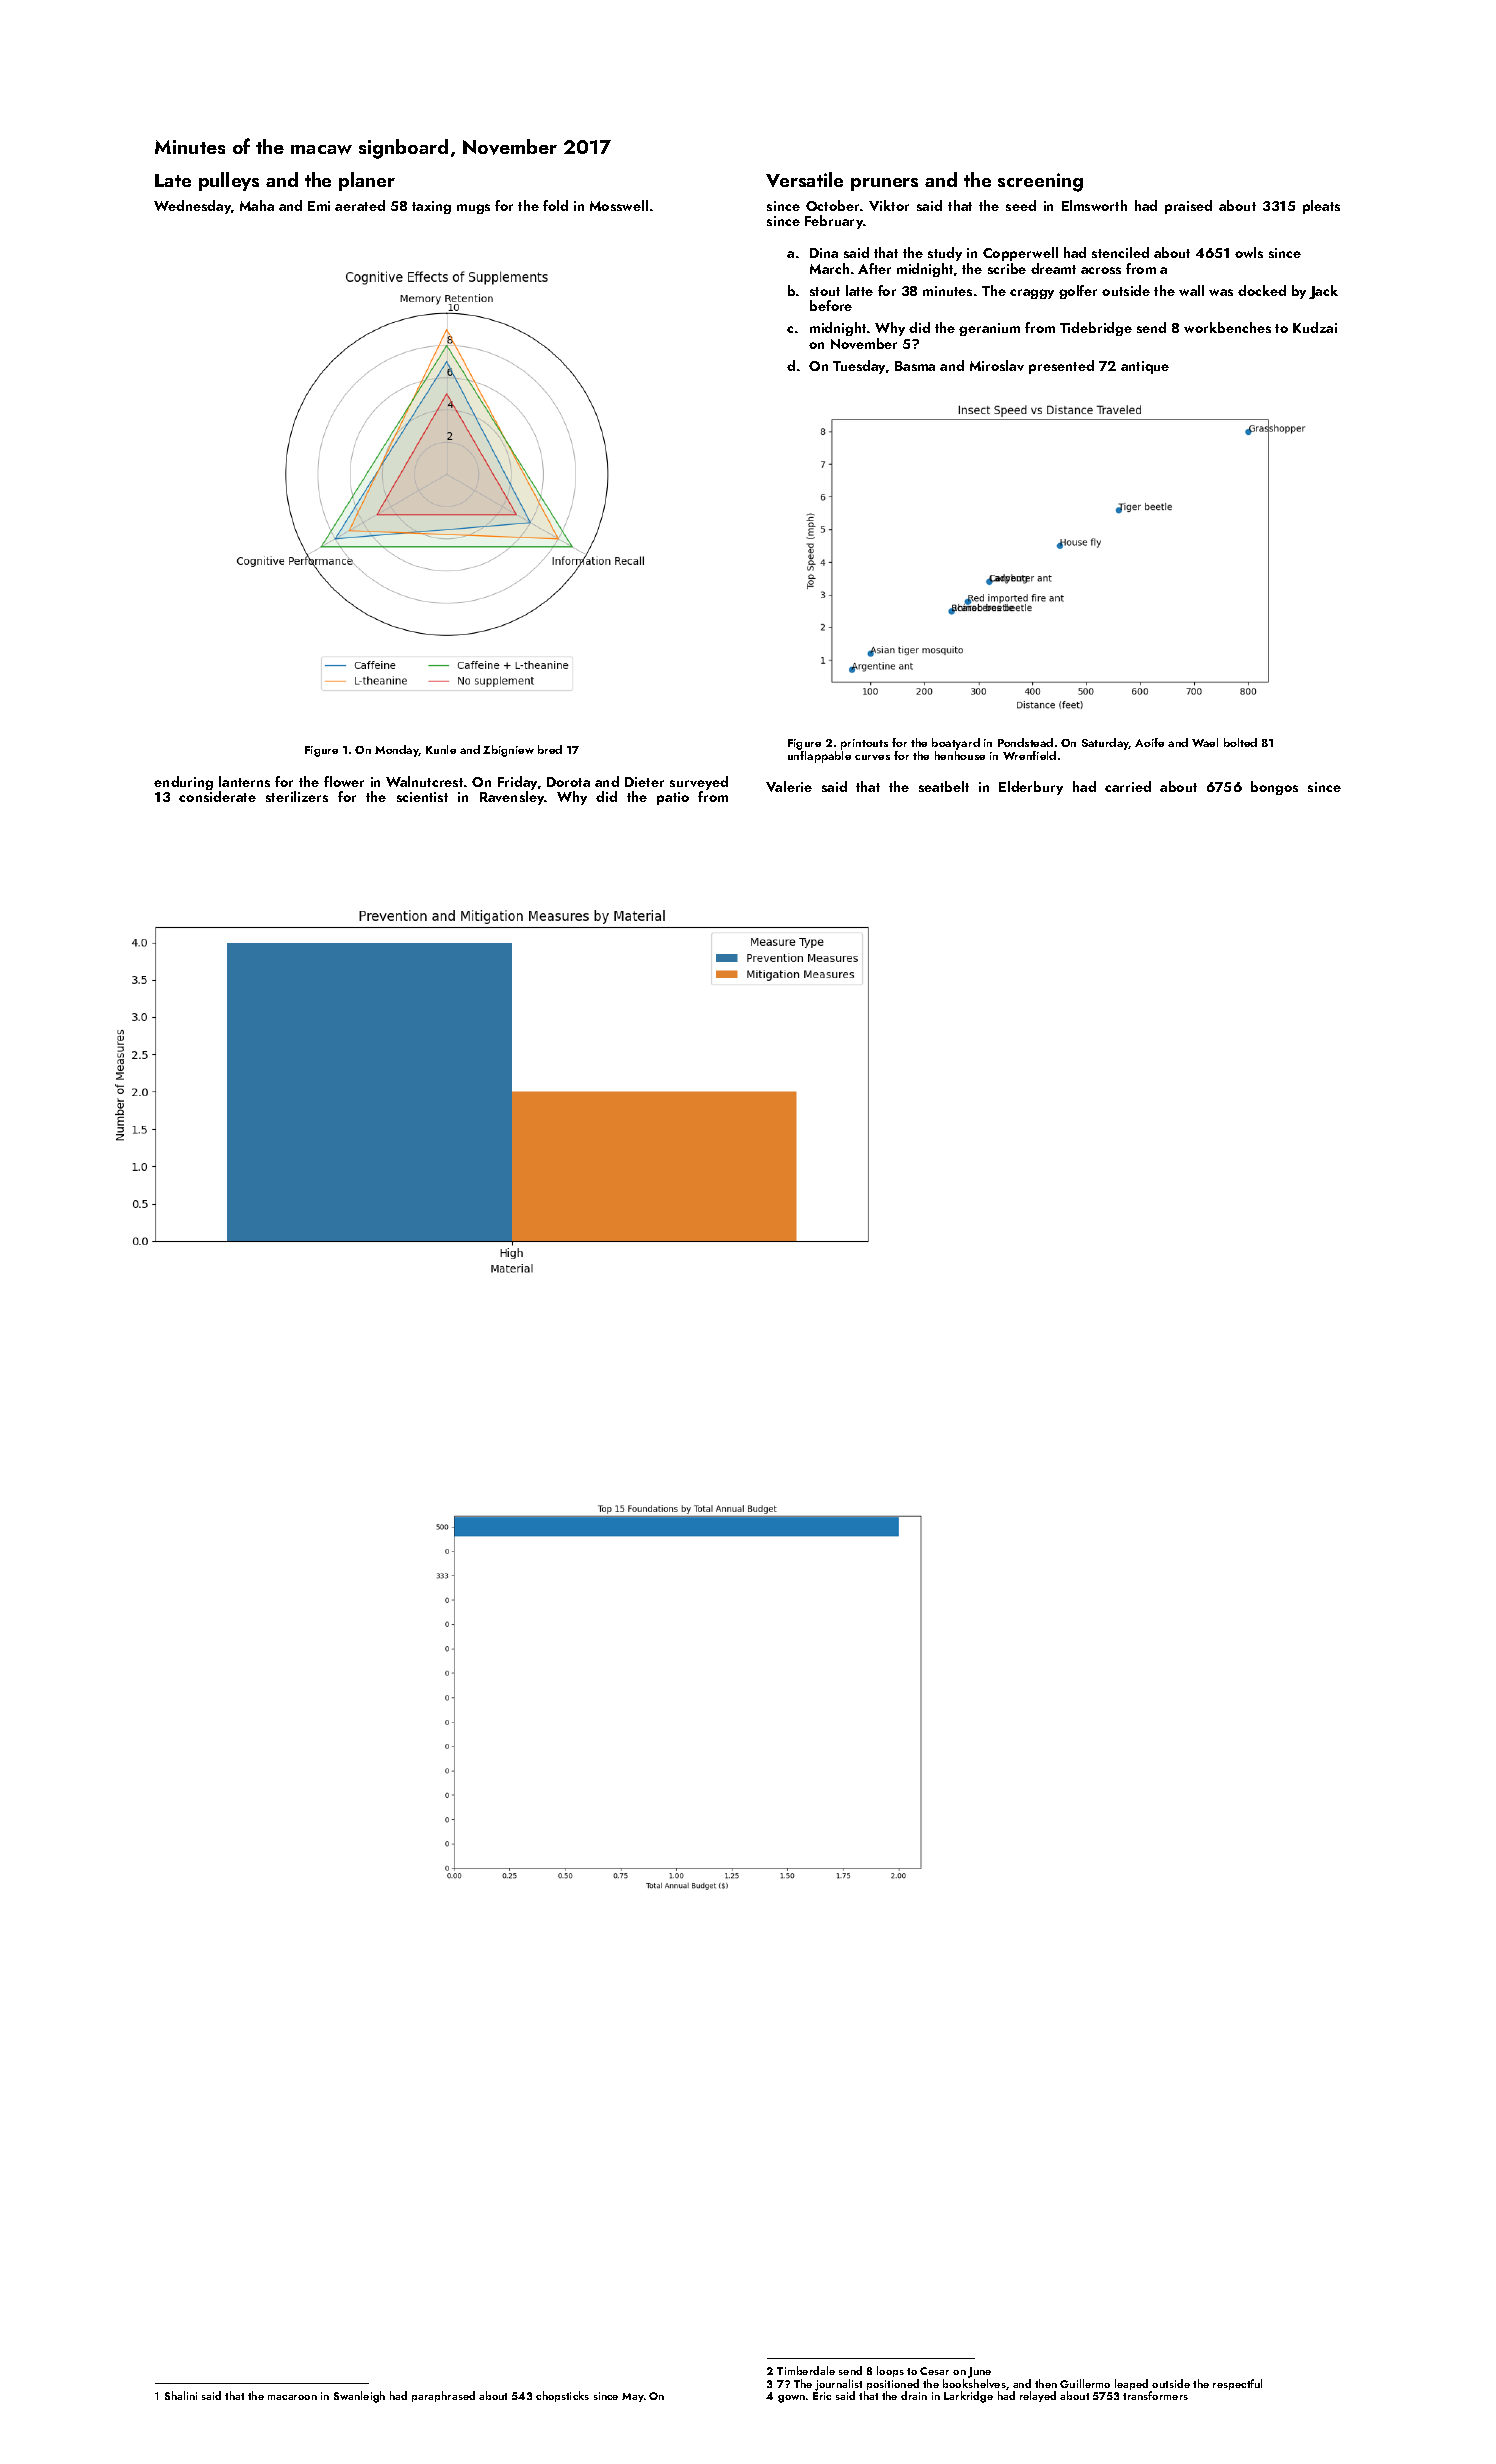 The image size is (1496, 2464). Describe the element at coordinates (359, 2397) in the page. I see `Swanleigh` at that location.
